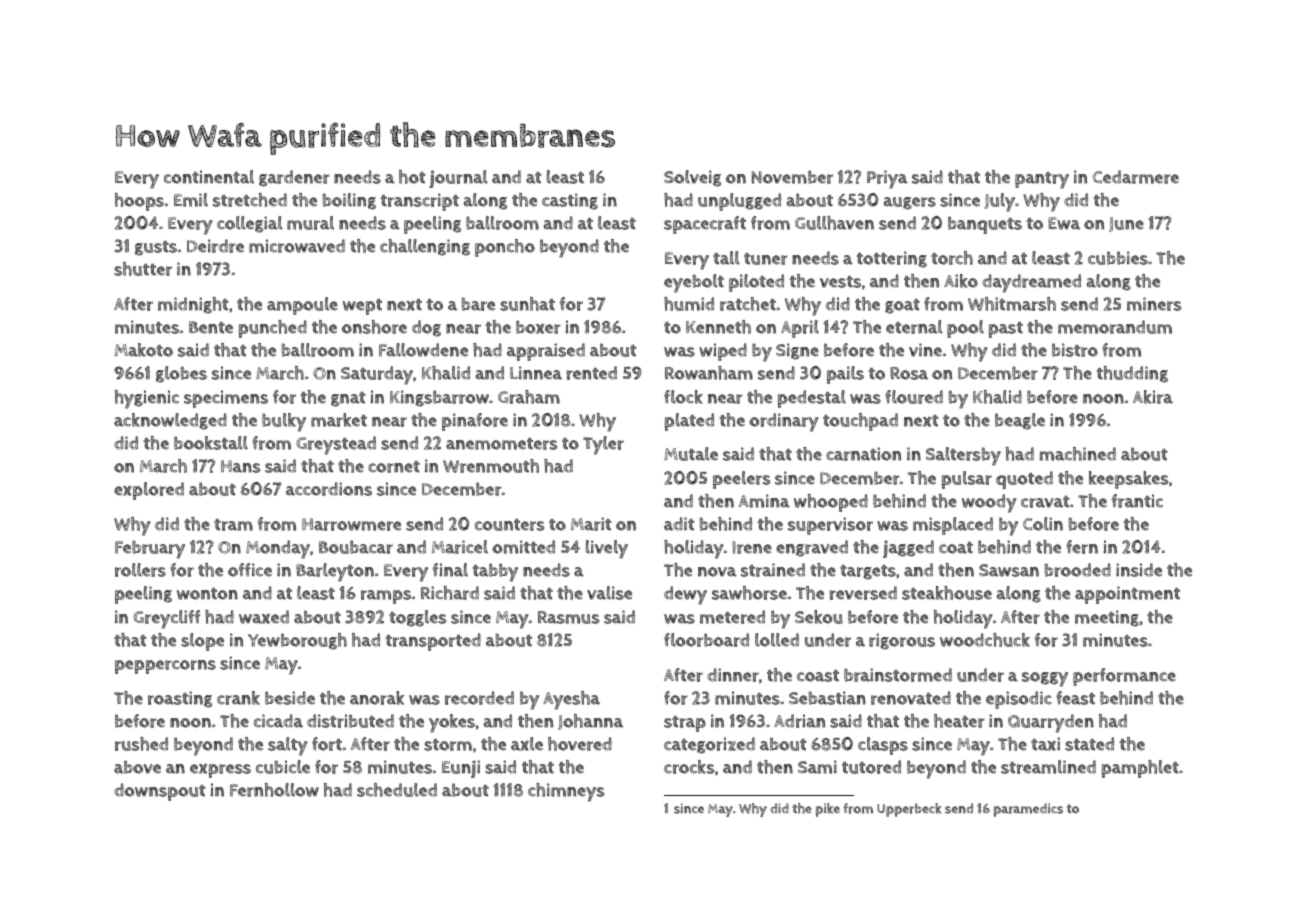 The image size is (1308, 924). Describe the element at coordinates (143, 269) in the screenshot. I see `shutter` at that location.
